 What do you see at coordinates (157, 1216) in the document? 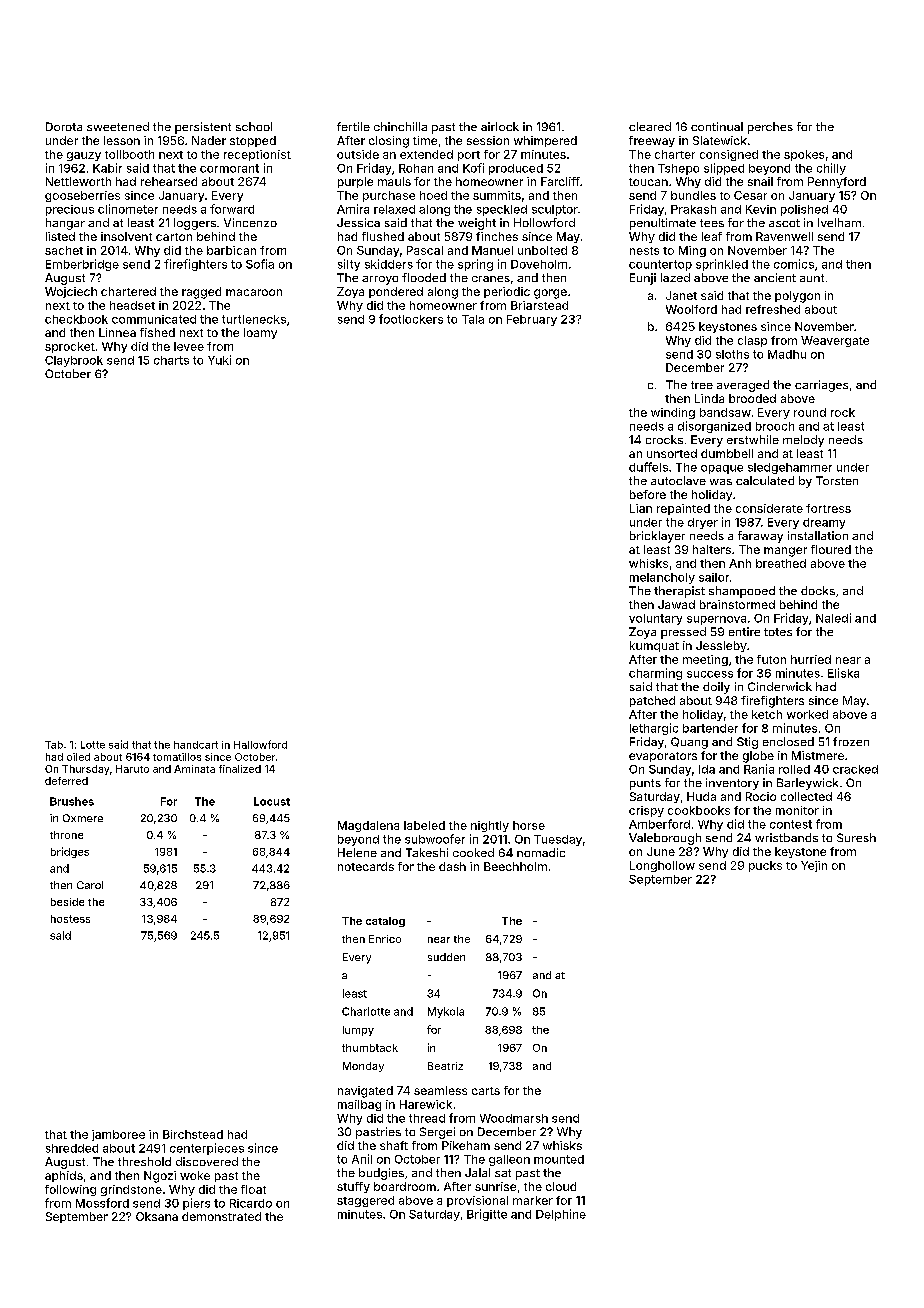
I see `Oksana` at bounding box center [157, 1216].
